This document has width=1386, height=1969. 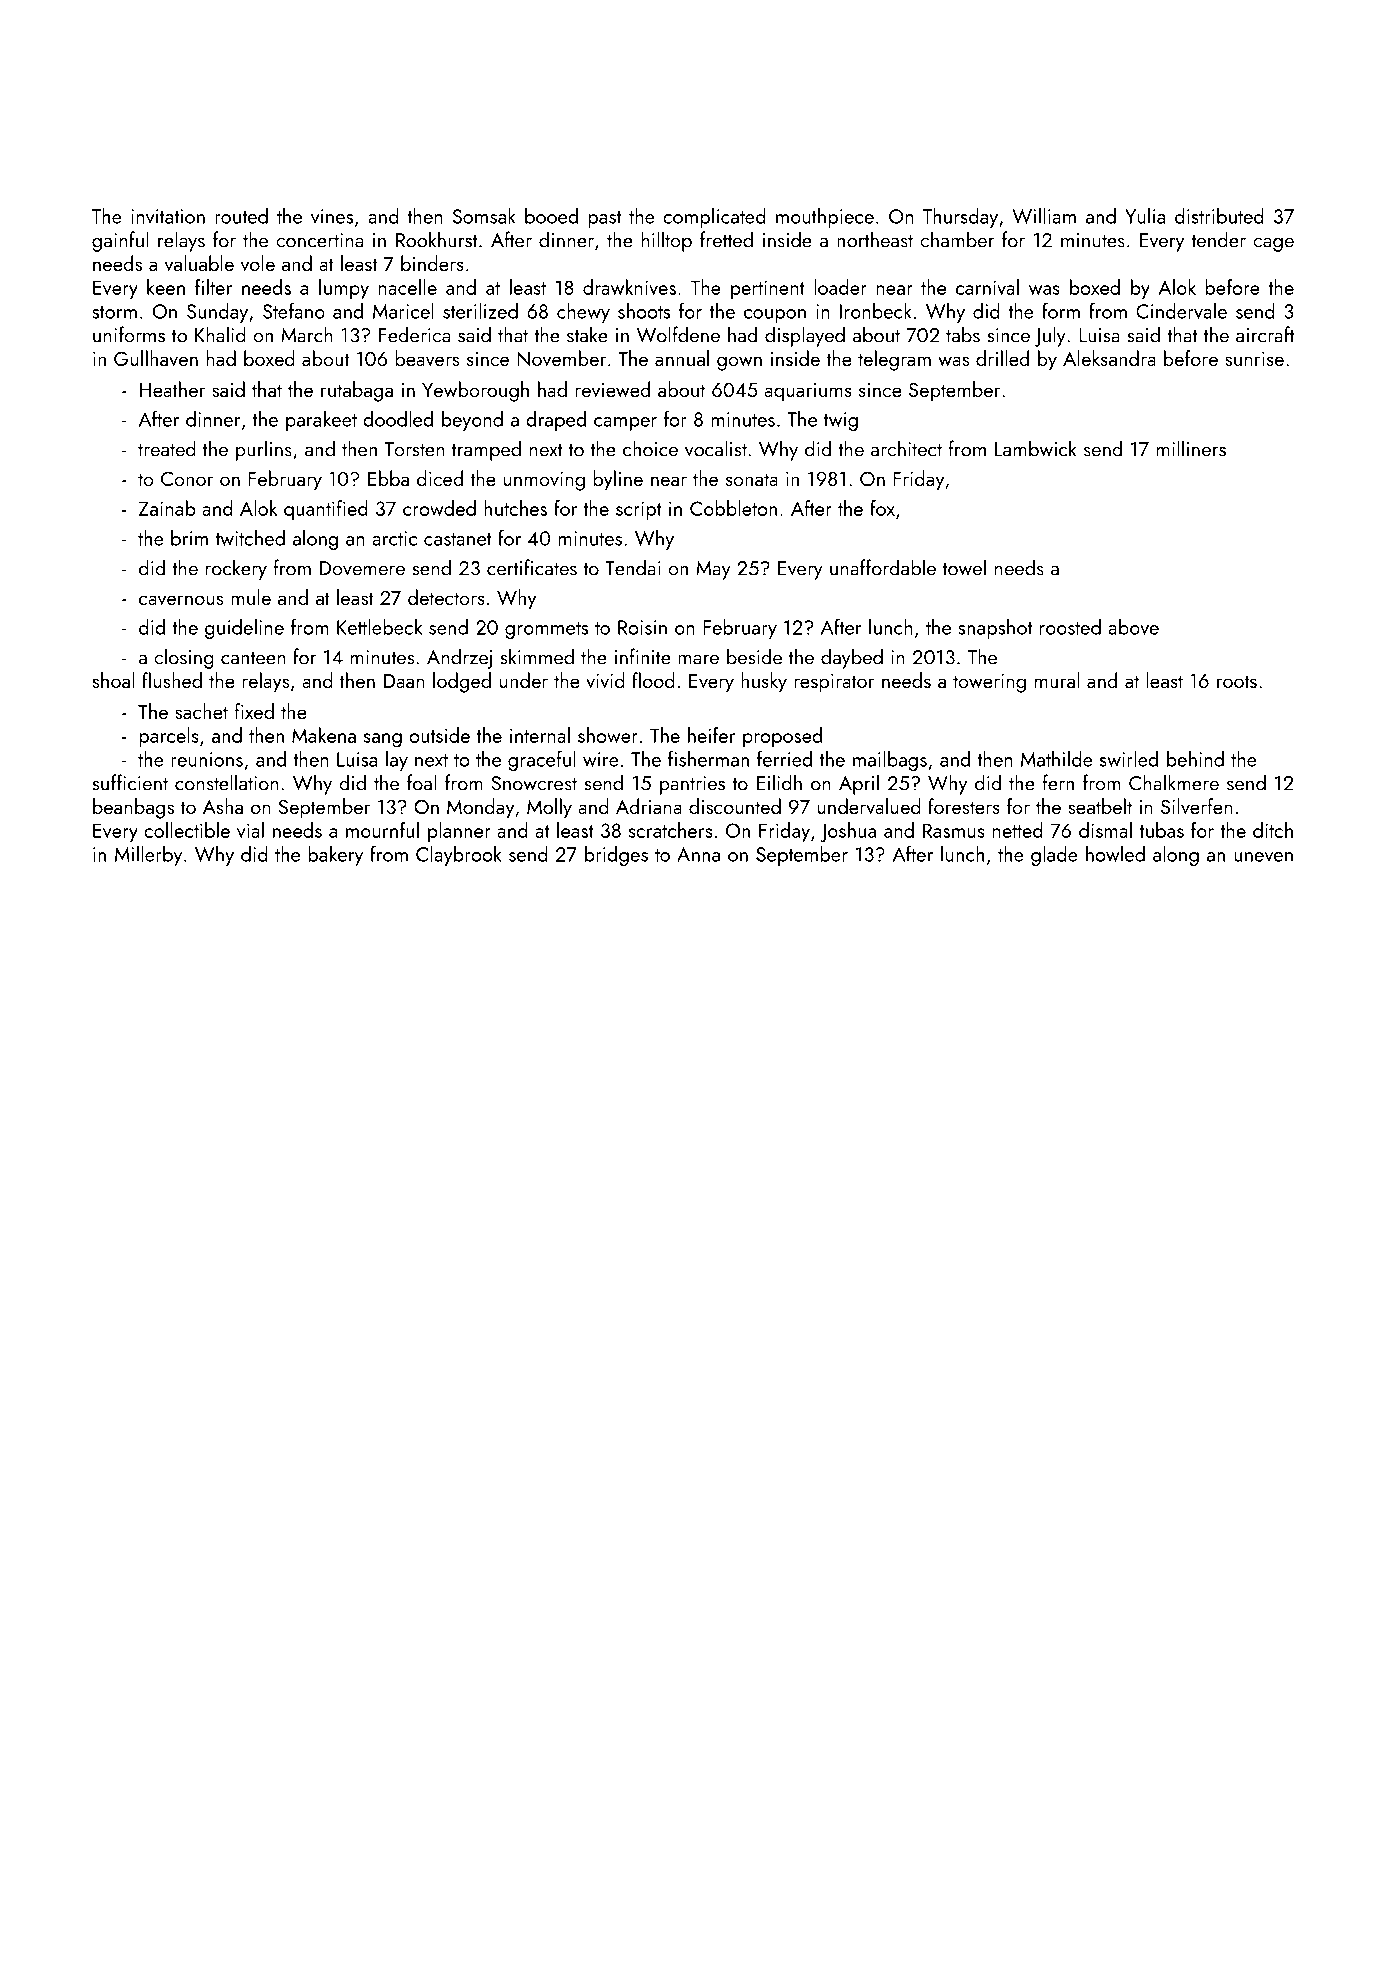 What do you see at coordinates (1109, 358) in the document?
I see `Aleksandra` at bounding box center [1109, 358].
